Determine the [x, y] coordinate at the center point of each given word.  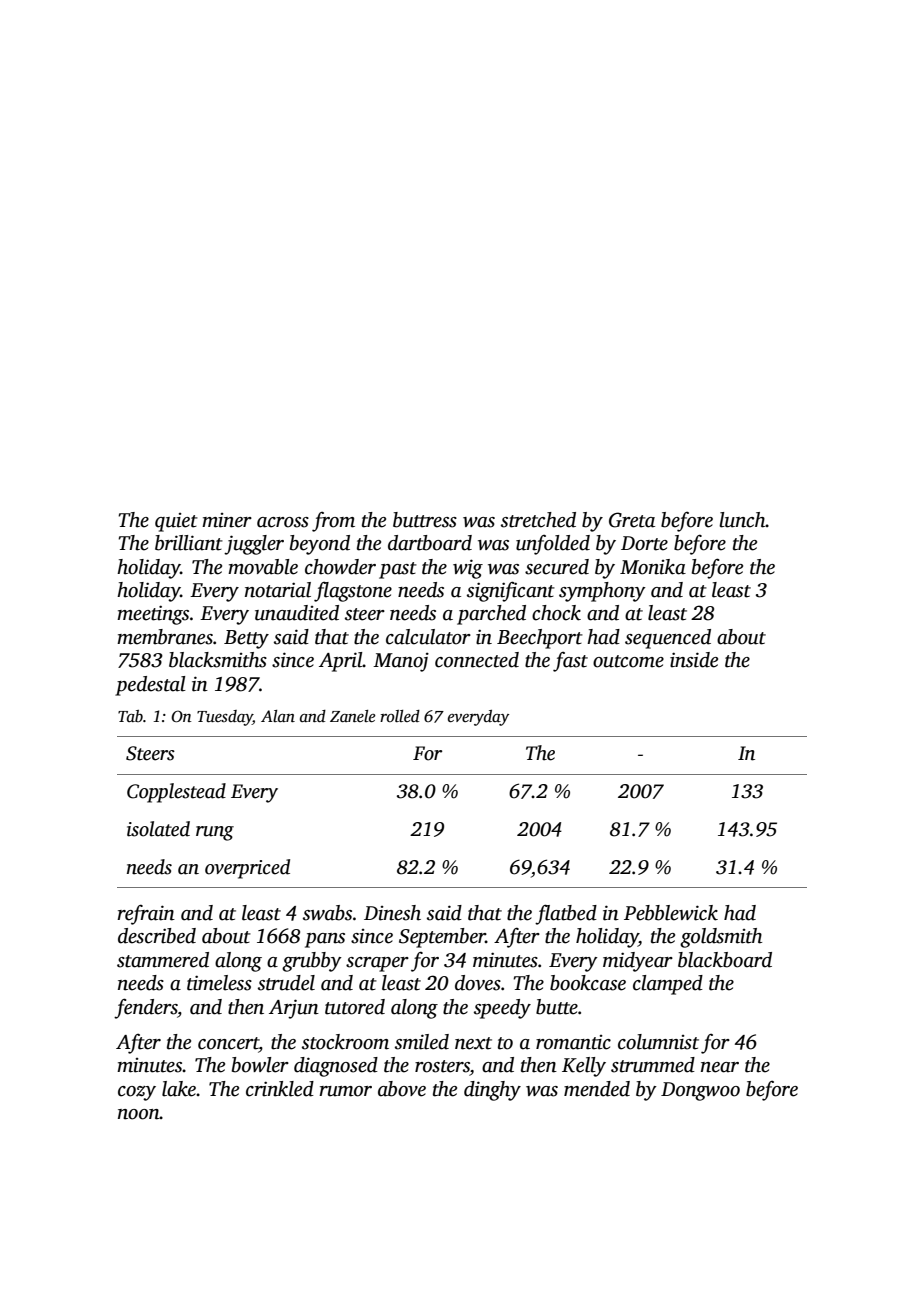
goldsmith [721, 938]
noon [139, 1114]
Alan [278, 716]
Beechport [540, 639]
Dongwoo [700, 1091]
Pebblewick [671, 913]
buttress [425, 520]
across [283, 522]
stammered [163, 960]
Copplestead [176, 793]
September [442, 938]
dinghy [492, 1091]
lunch [742, 520]
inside [694, 660]
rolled [400, 716]
